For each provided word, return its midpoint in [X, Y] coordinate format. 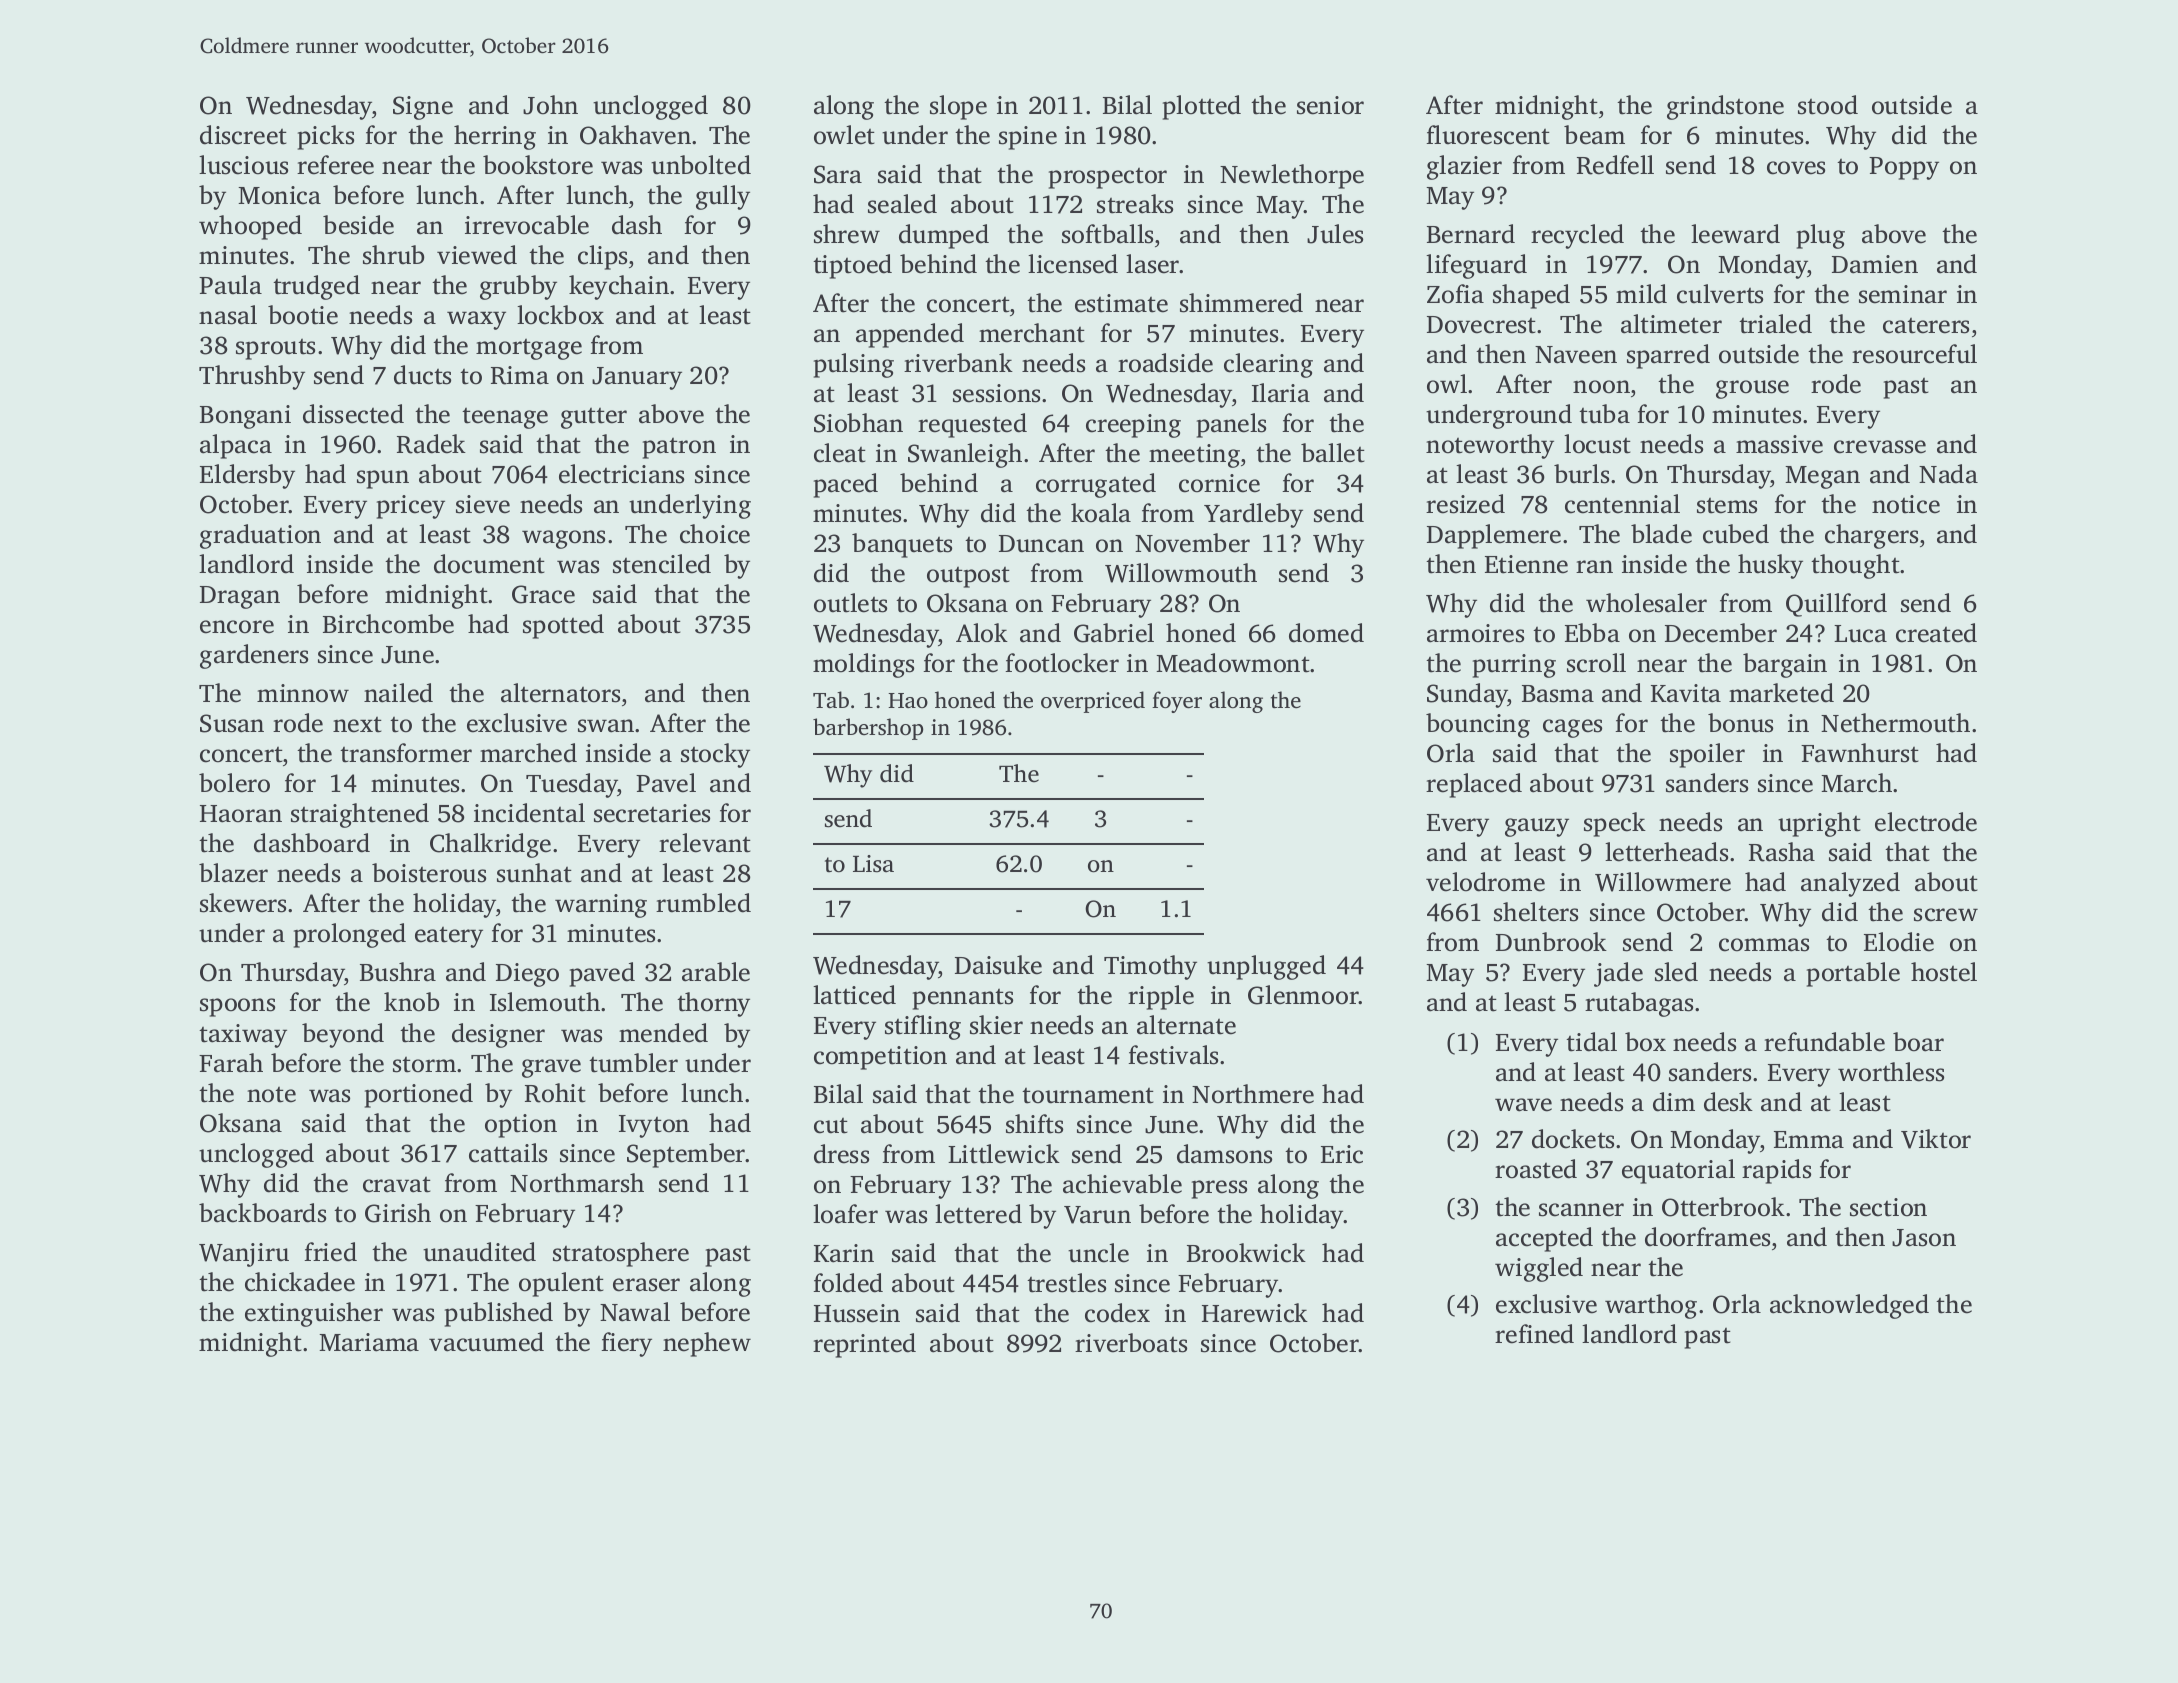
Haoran [241, 814]
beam [1594, 135]
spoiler [1707, 755]
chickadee [300, 1282]
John [550, 105]
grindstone [1725, 107]
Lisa [873, 864]
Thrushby [252, 377]
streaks [1135, 204]
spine [1028, 138]
